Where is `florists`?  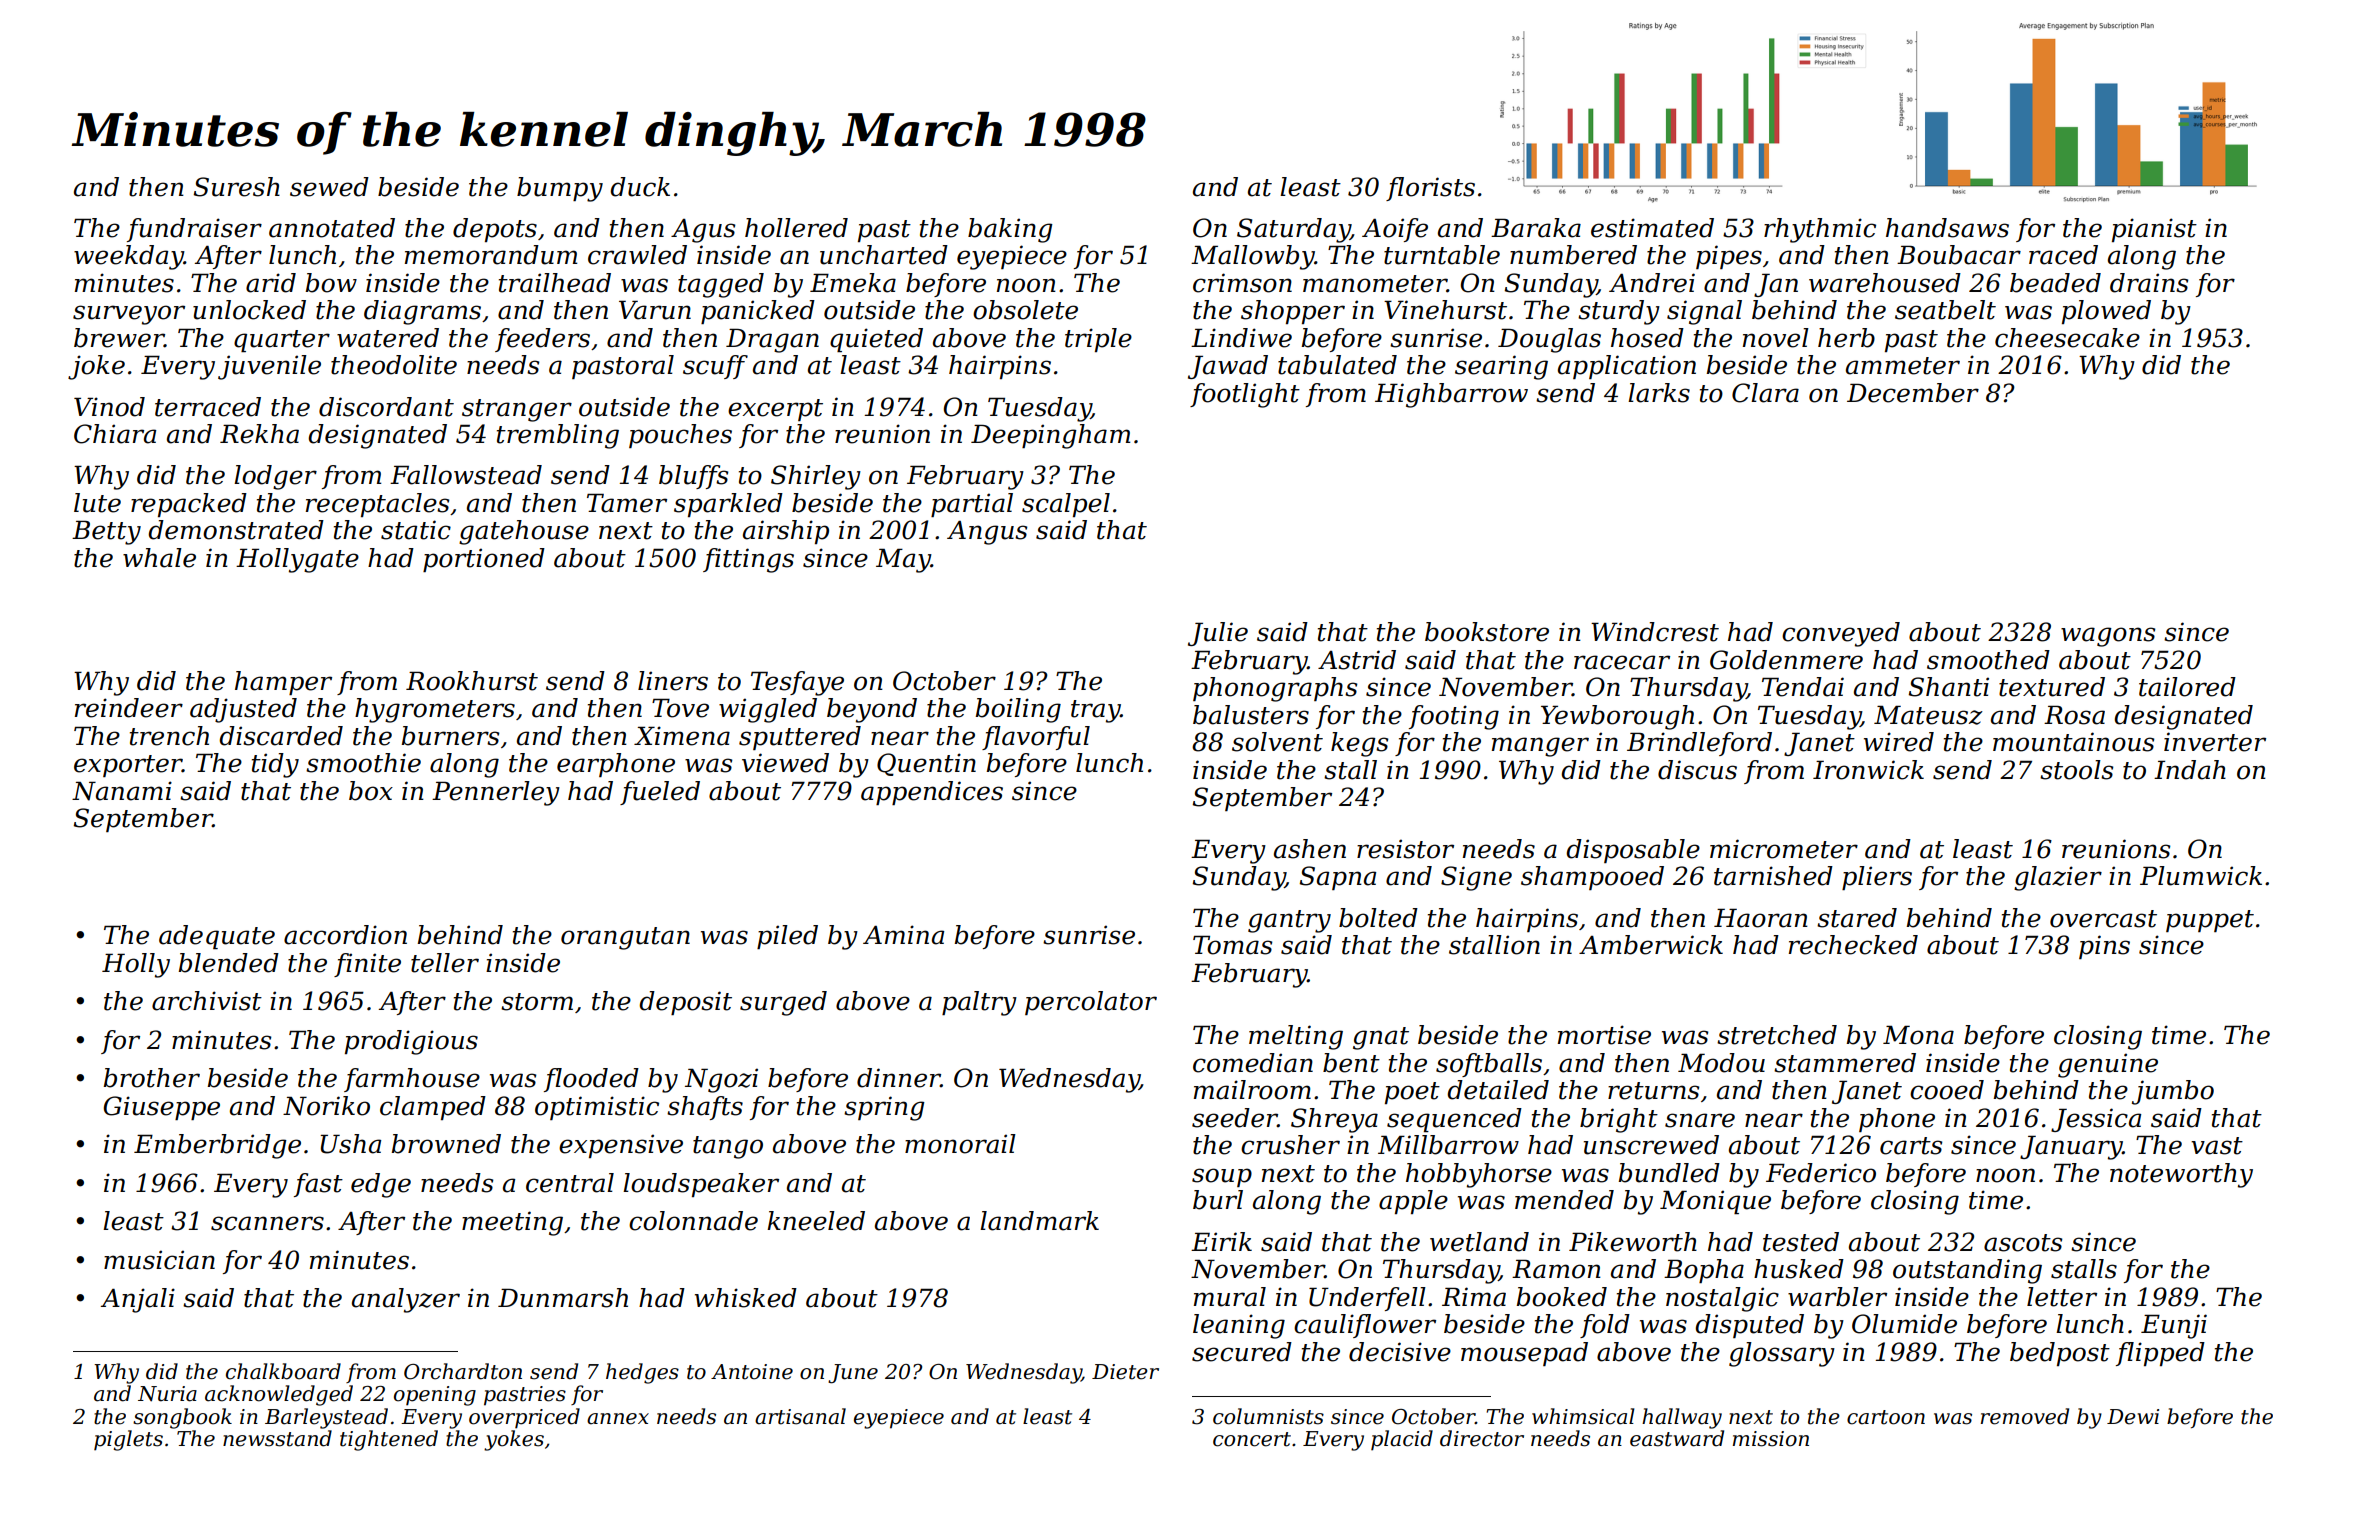
florists is located at coordinates (1430, 189).
